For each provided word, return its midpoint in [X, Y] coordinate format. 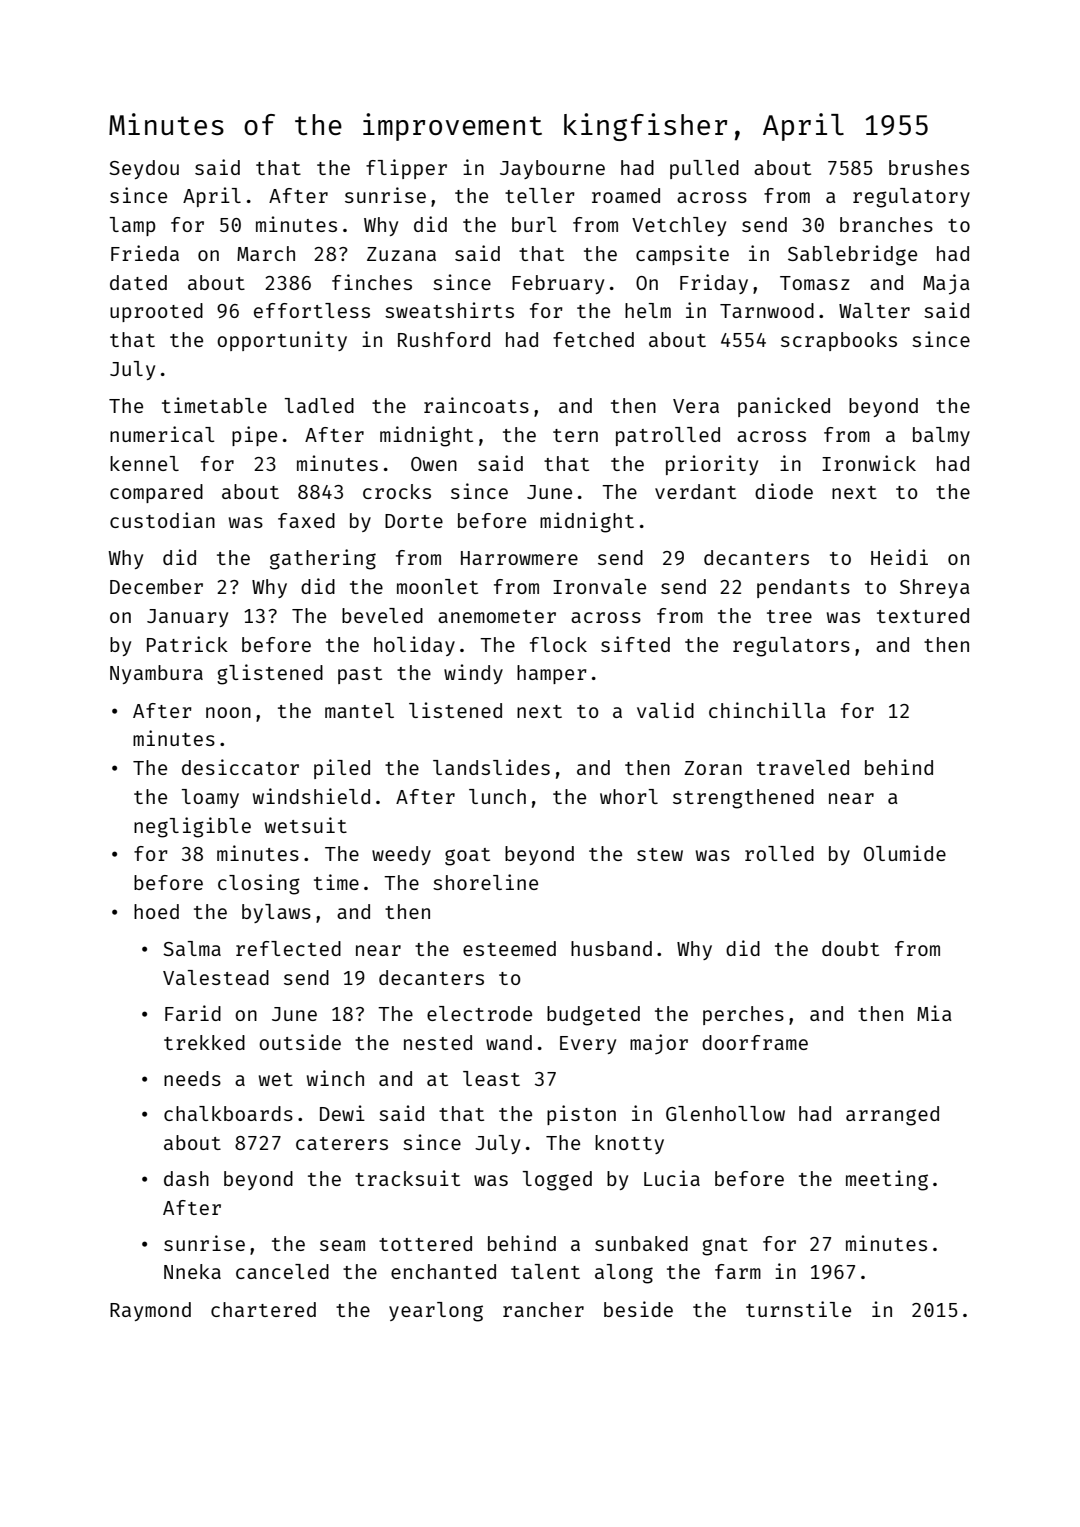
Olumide [905, 853]
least [491, 1078]
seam [342, 1245]
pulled [704, 169]
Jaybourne [552, 169]
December [156, 586]
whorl [629, 796]
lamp [133, 226]
